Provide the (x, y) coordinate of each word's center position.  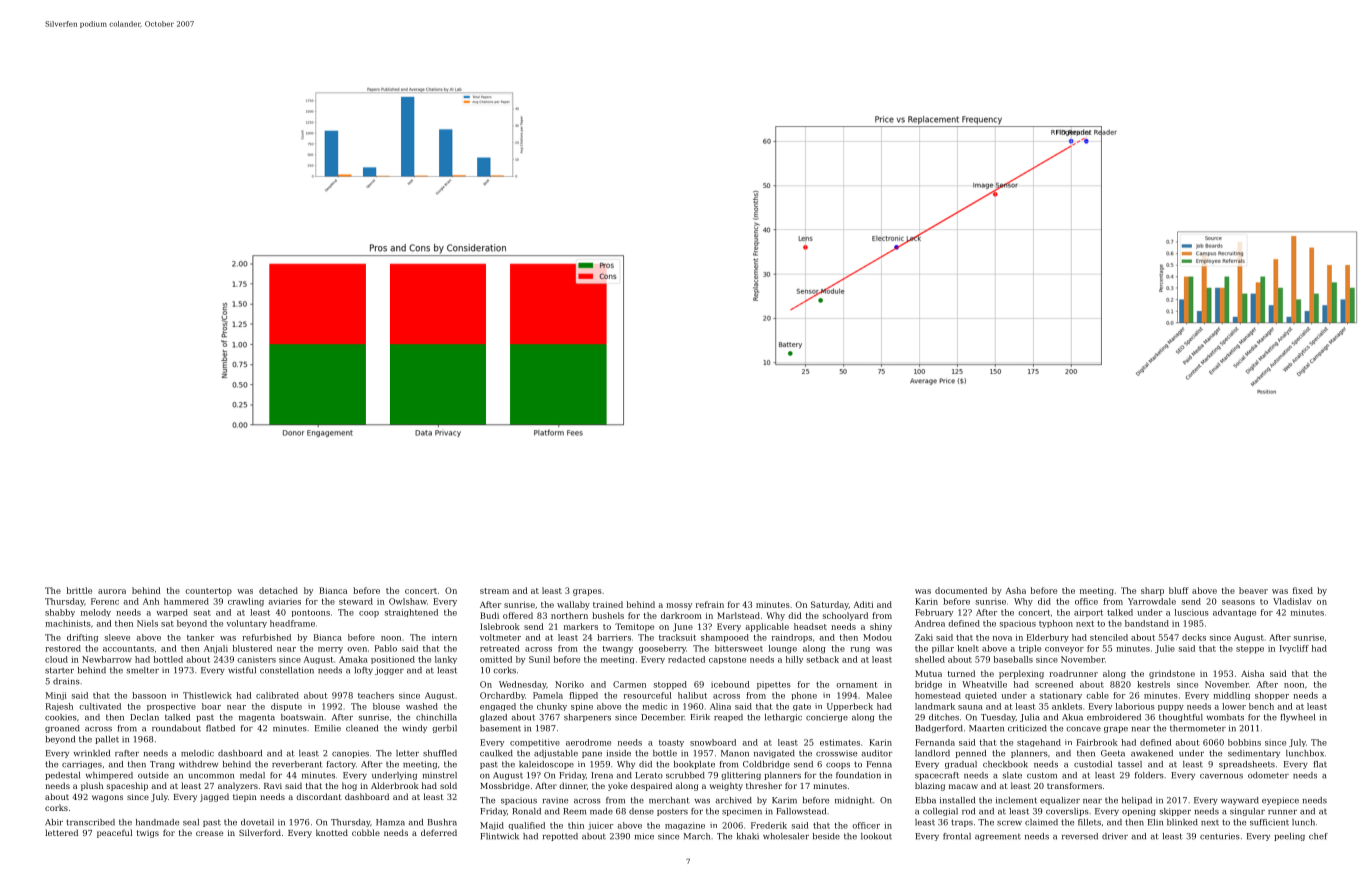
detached (278, 590)
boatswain (302, 717)
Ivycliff (1294, 649)
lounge (783, 649)
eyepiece (1280, 801)
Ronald (526, 811)
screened (1054, 684)
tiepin (245, 798)
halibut (692, 695)
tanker (200, 637)
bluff (1179, 590)
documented (961, 590)
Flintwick (499, 836)
